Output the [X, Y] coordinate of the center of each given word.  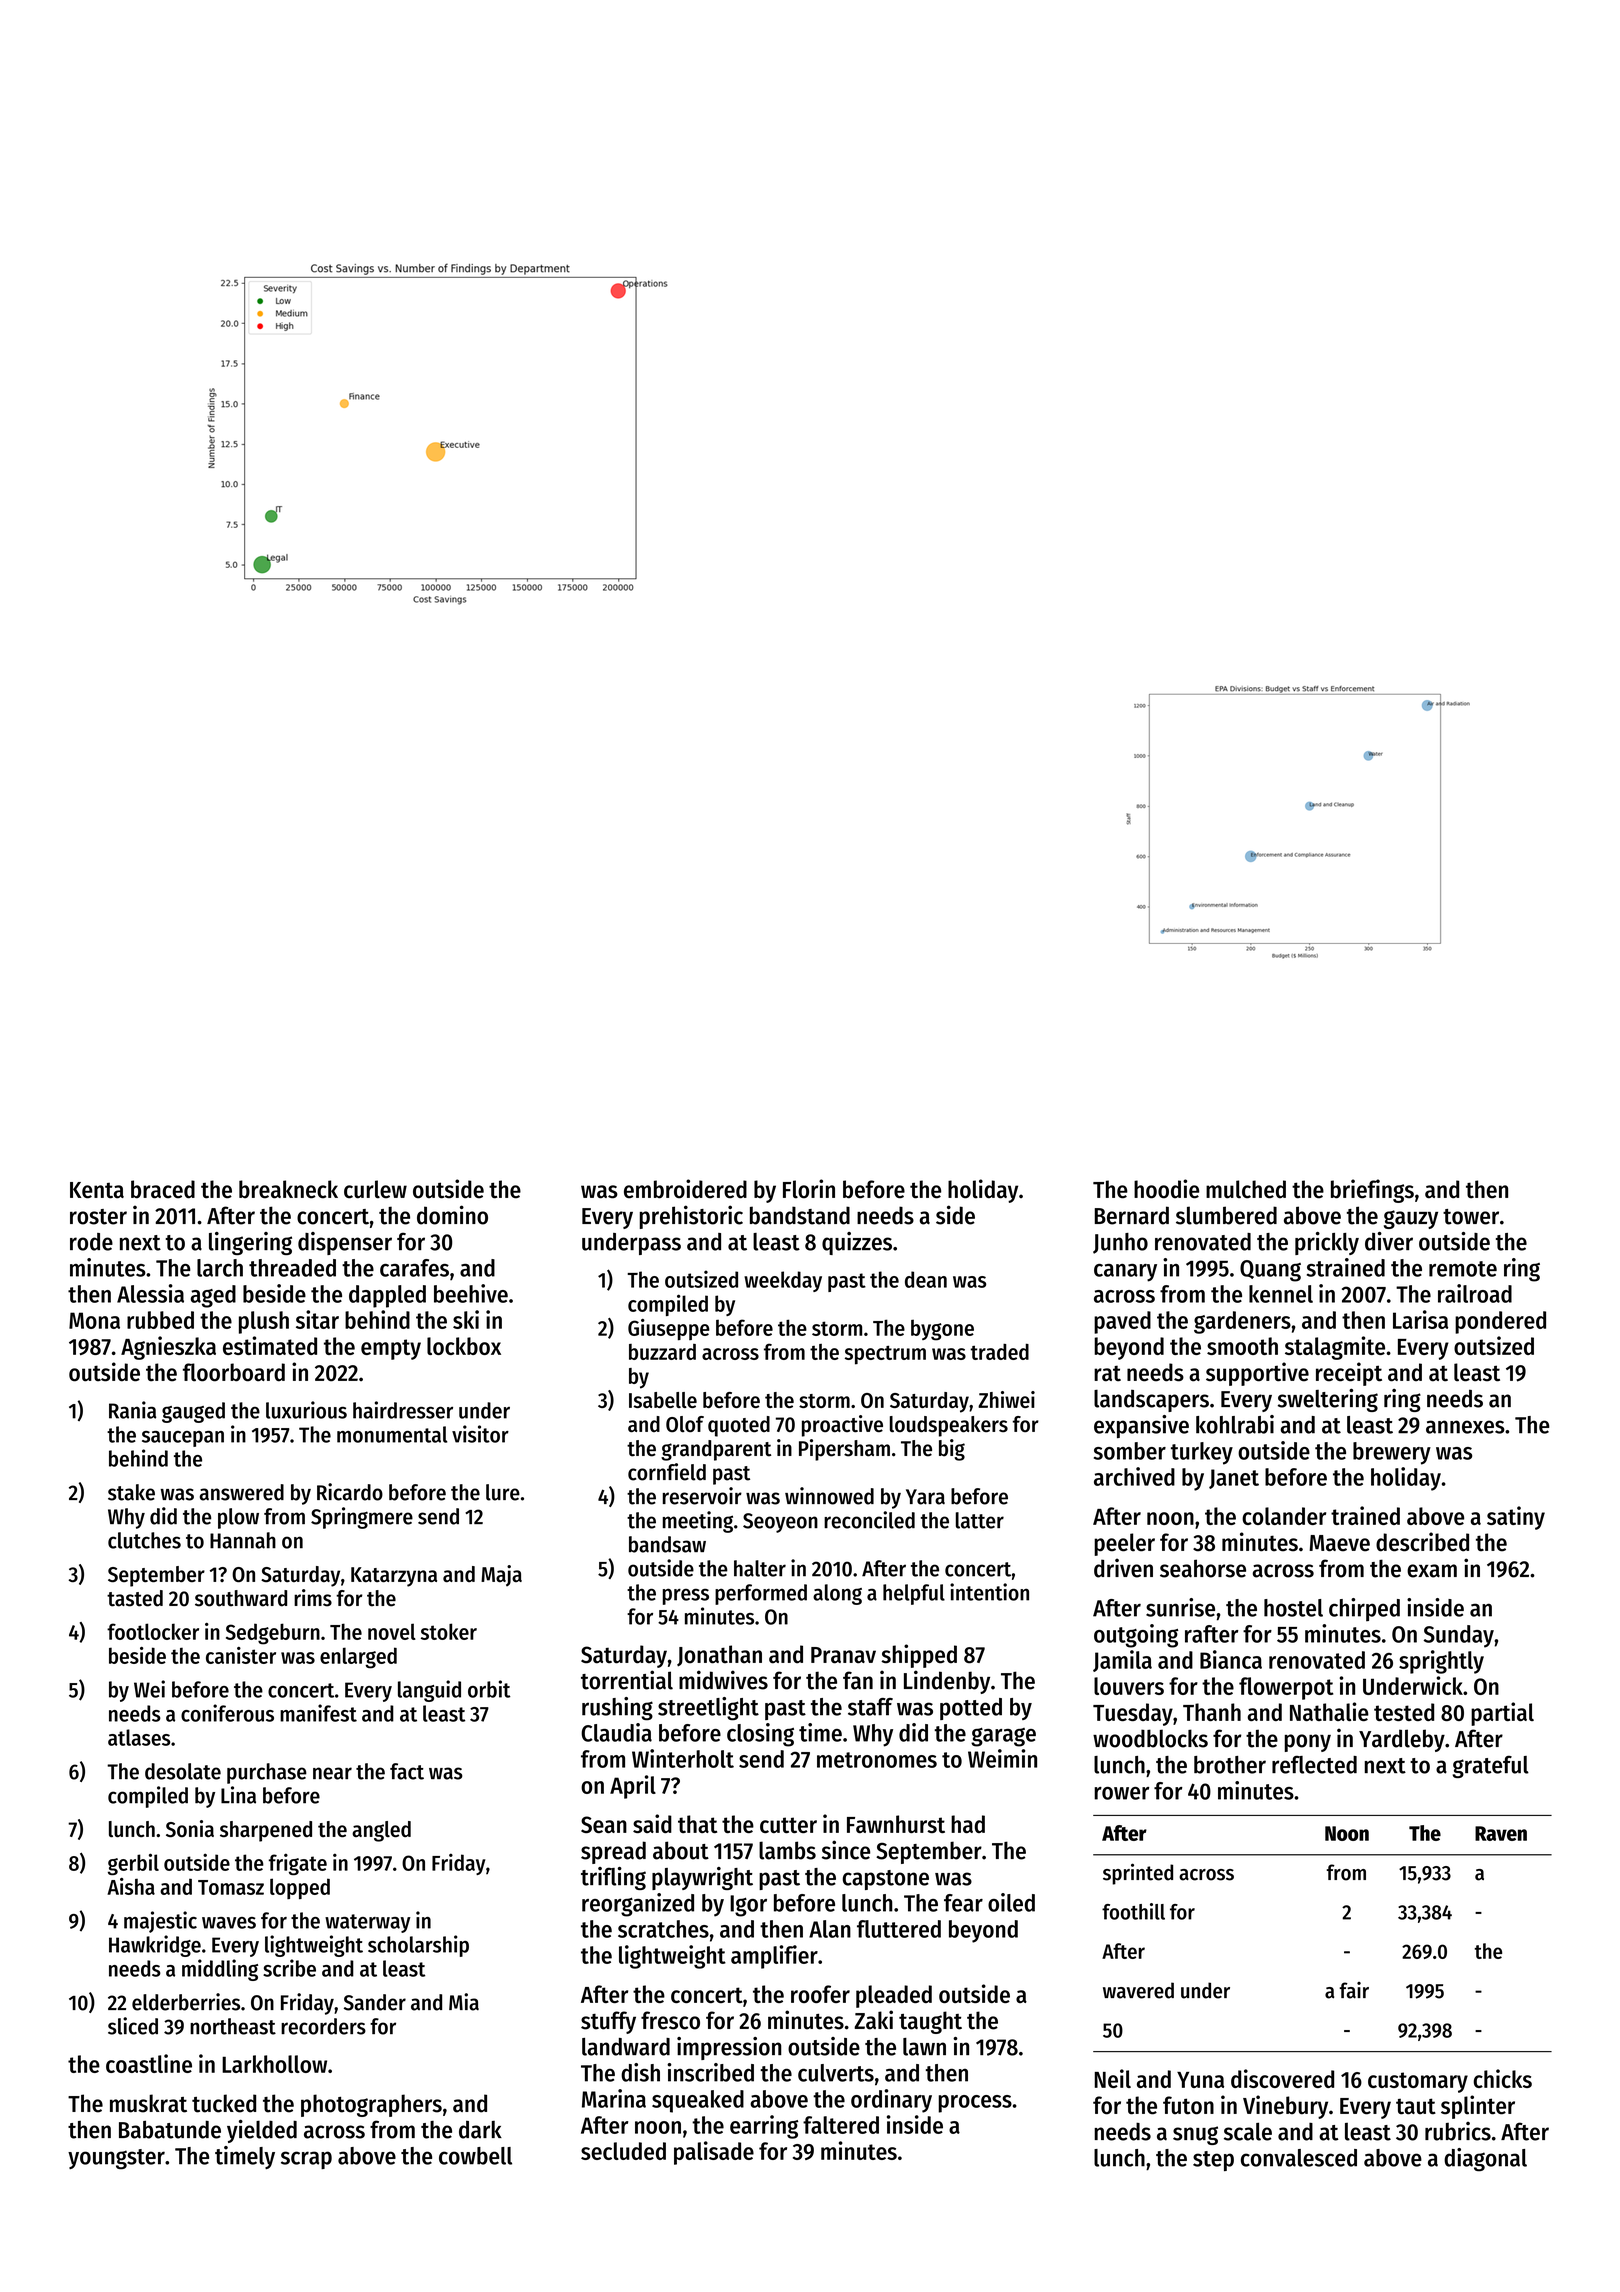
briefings [1372, 1191]
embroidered [685, 1189]
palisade [714, 2153]
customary [1418, 2082]
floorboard [234, 1372]
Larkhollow [274, 2064]
